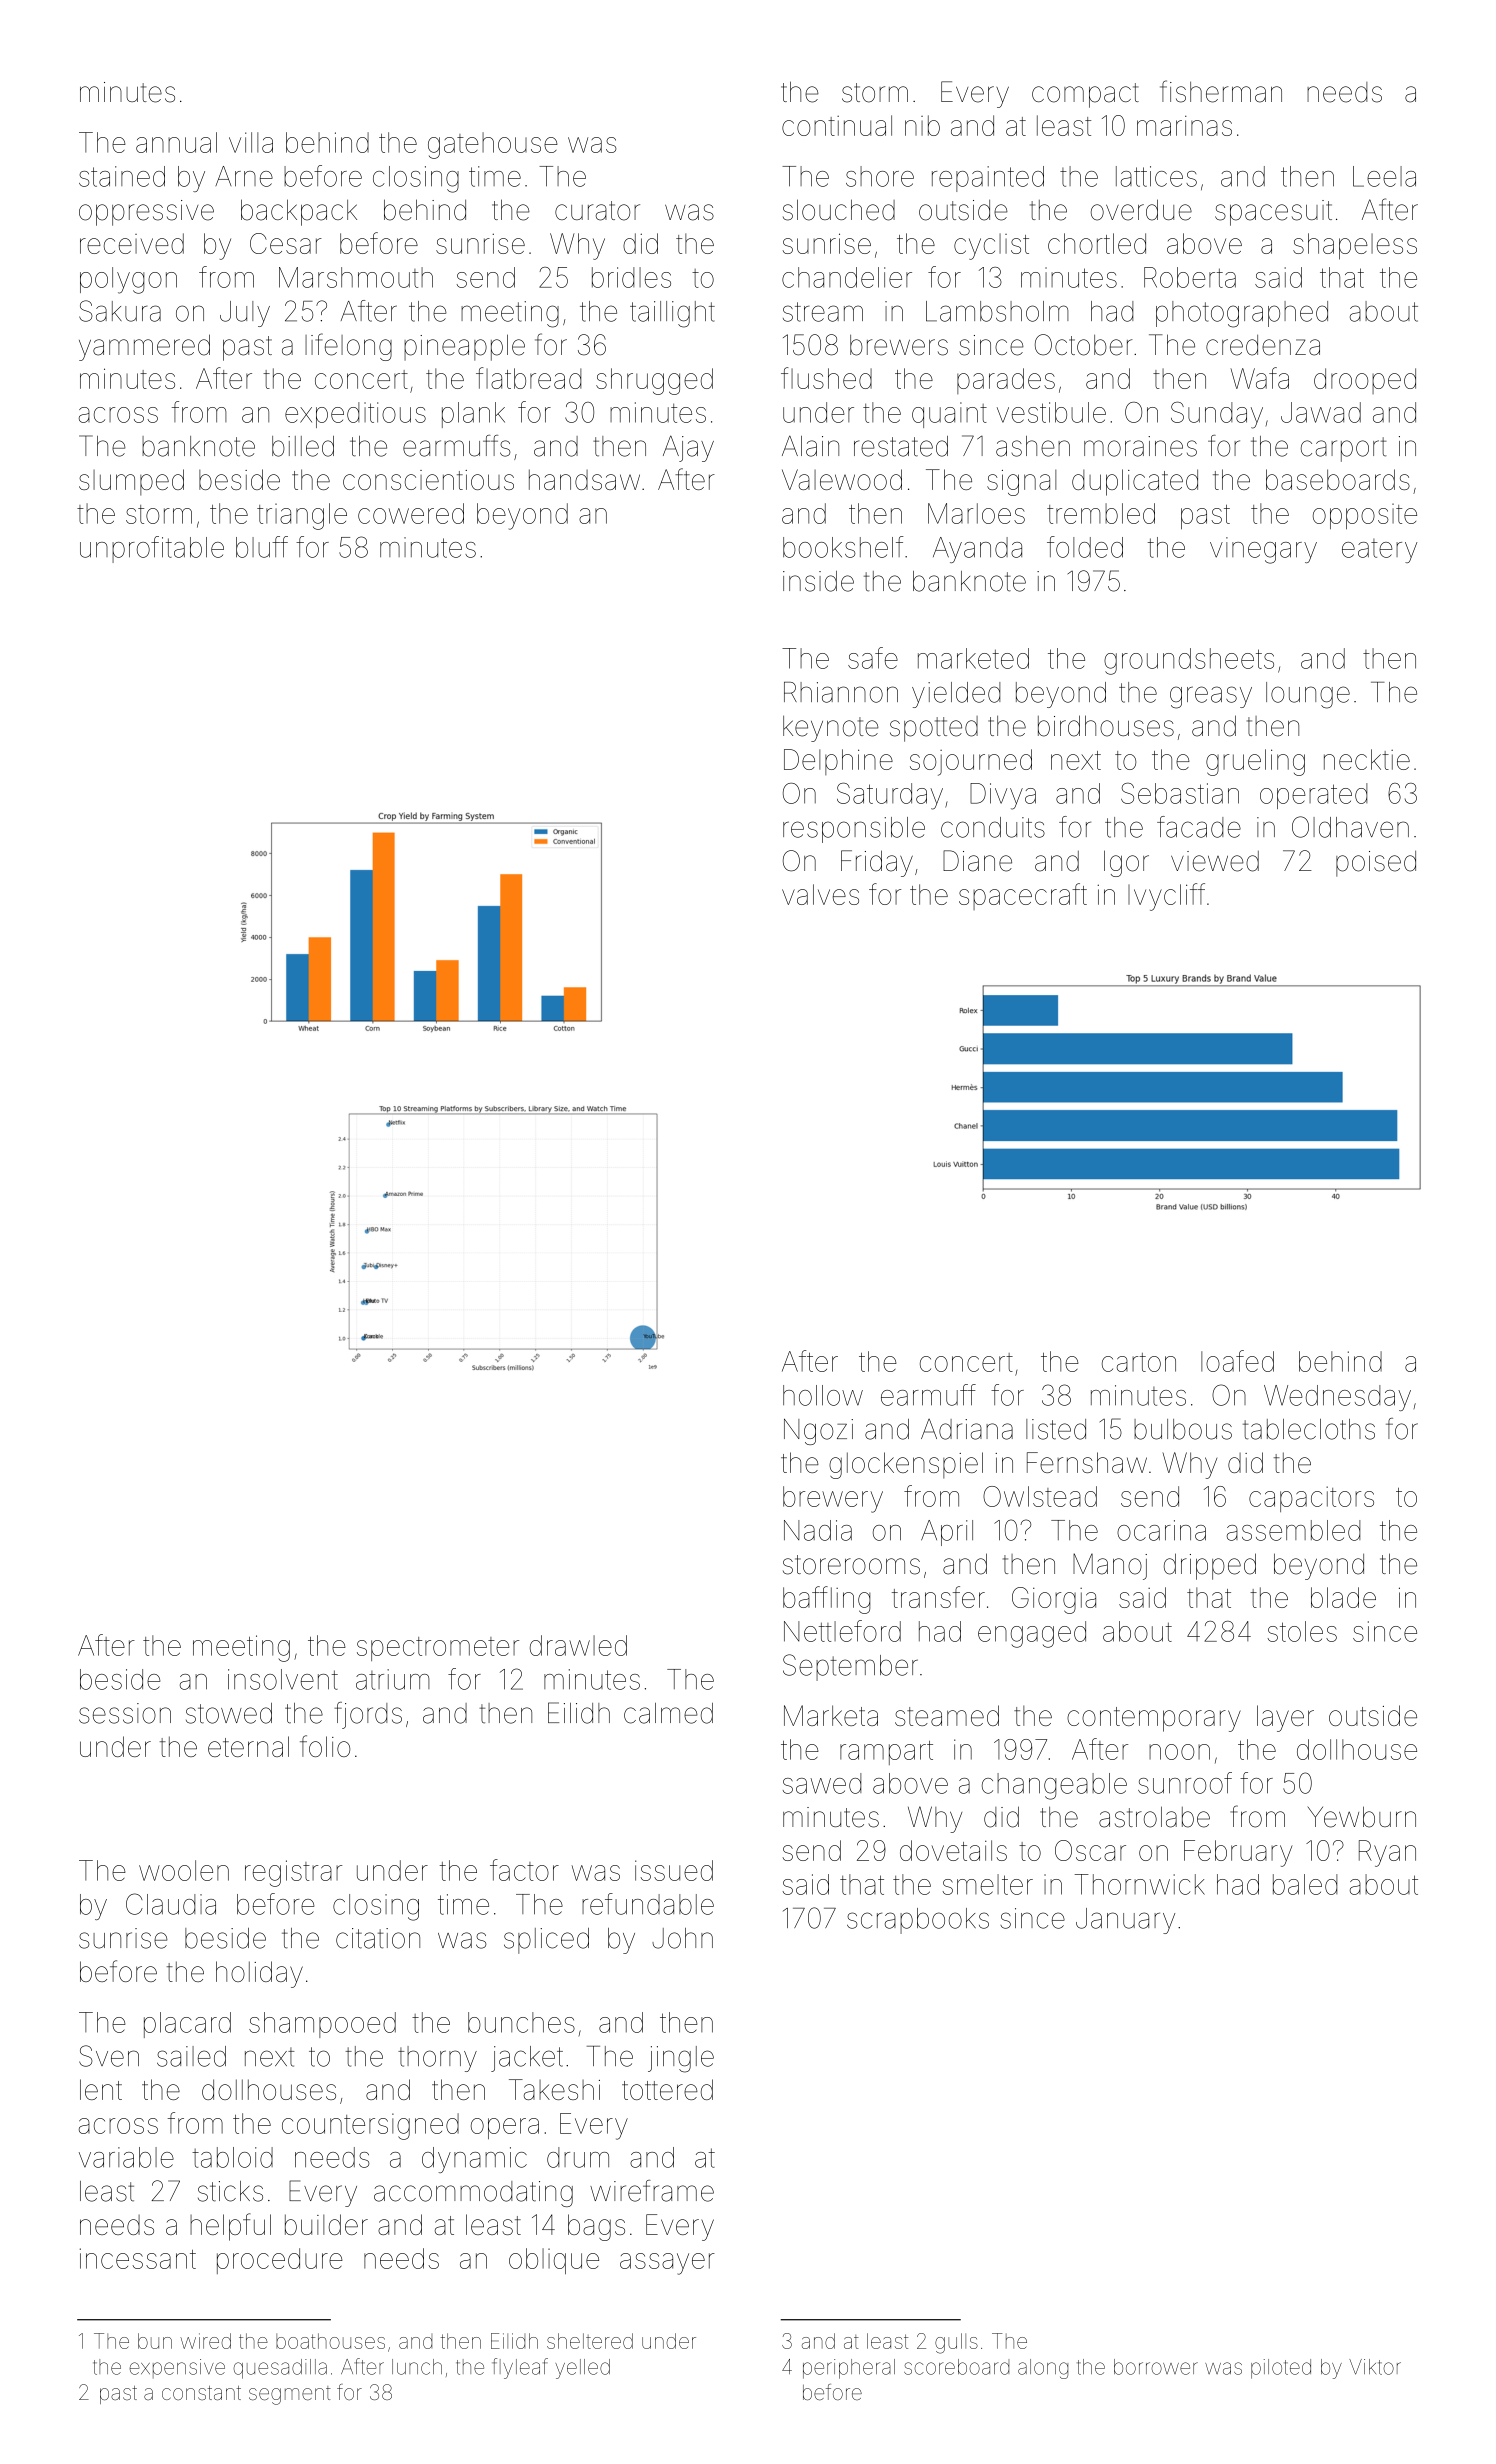  Describe the element at coordinates (818, 1432) in the page. I see `Ngozi` at that location.
